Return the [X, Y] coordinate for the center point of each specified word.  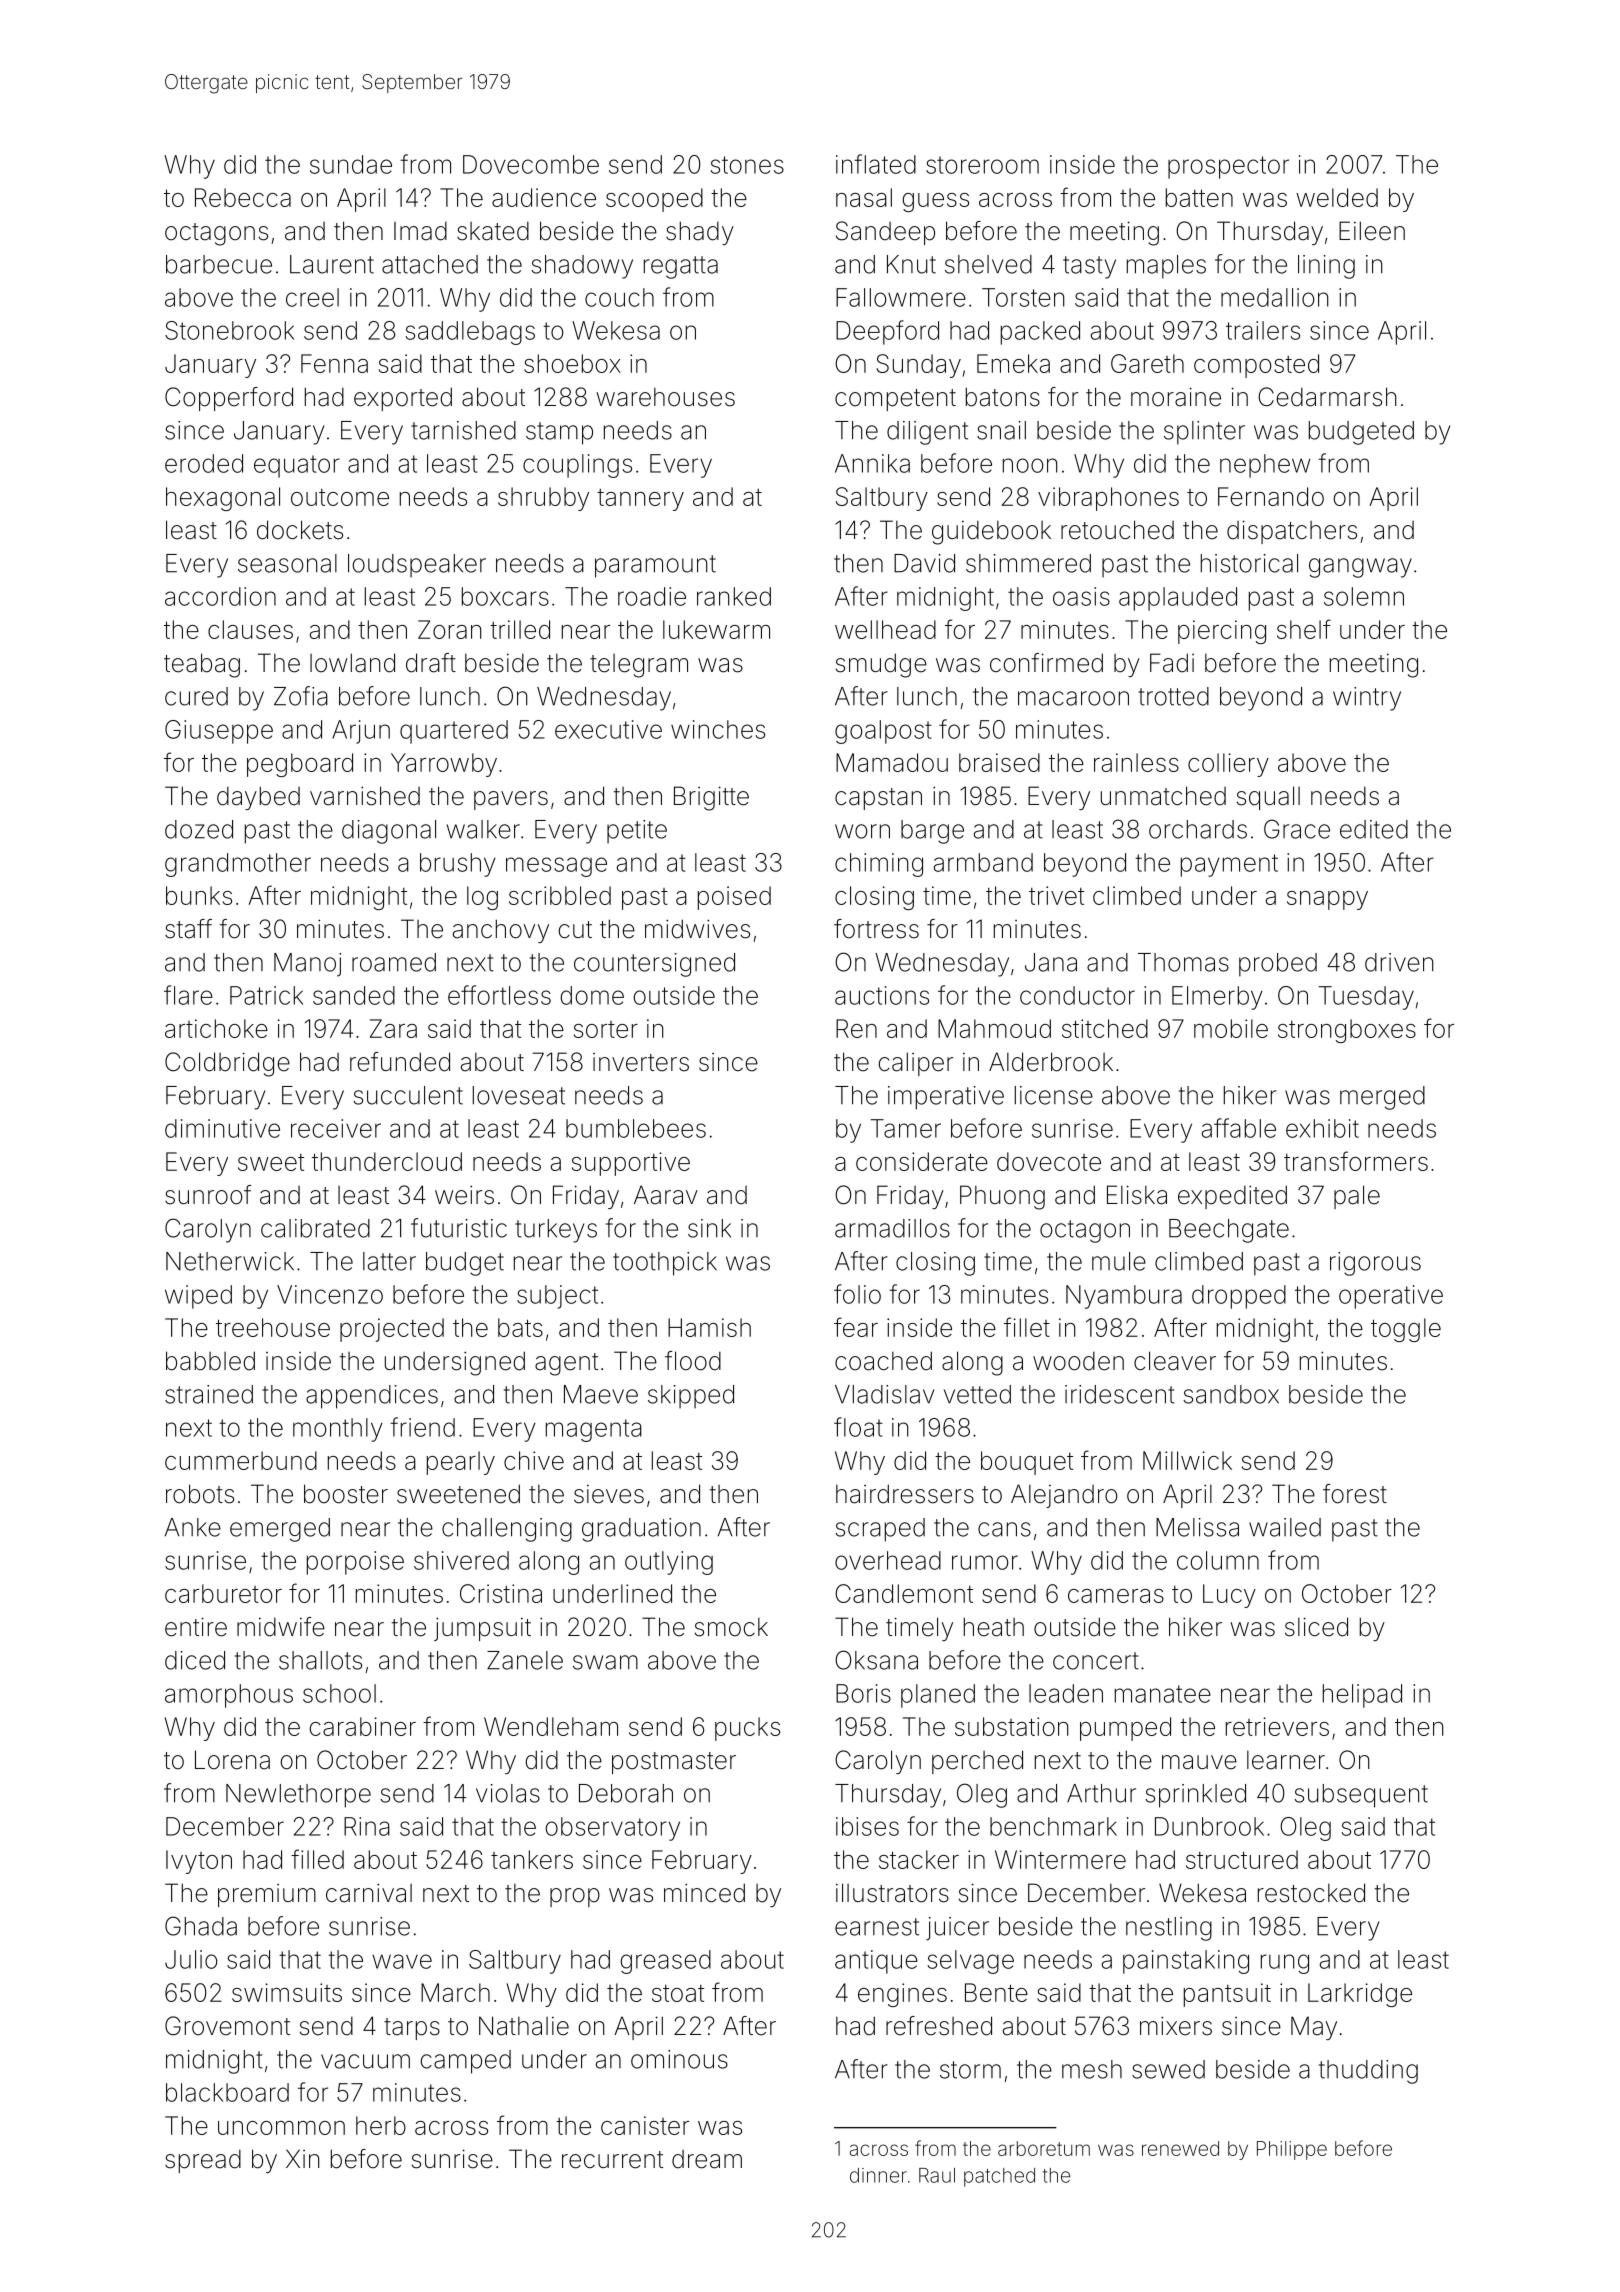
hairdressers [905, 1494]
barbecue [219, 264]
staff [188, 929]
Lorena [232, 1760]
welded [1337, 197]
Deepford [887, 332]
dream [707, 2159]
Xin [302, 2158]
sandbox [1231, 1394]
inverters [641, 1062]
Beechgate [1229, 1231]
